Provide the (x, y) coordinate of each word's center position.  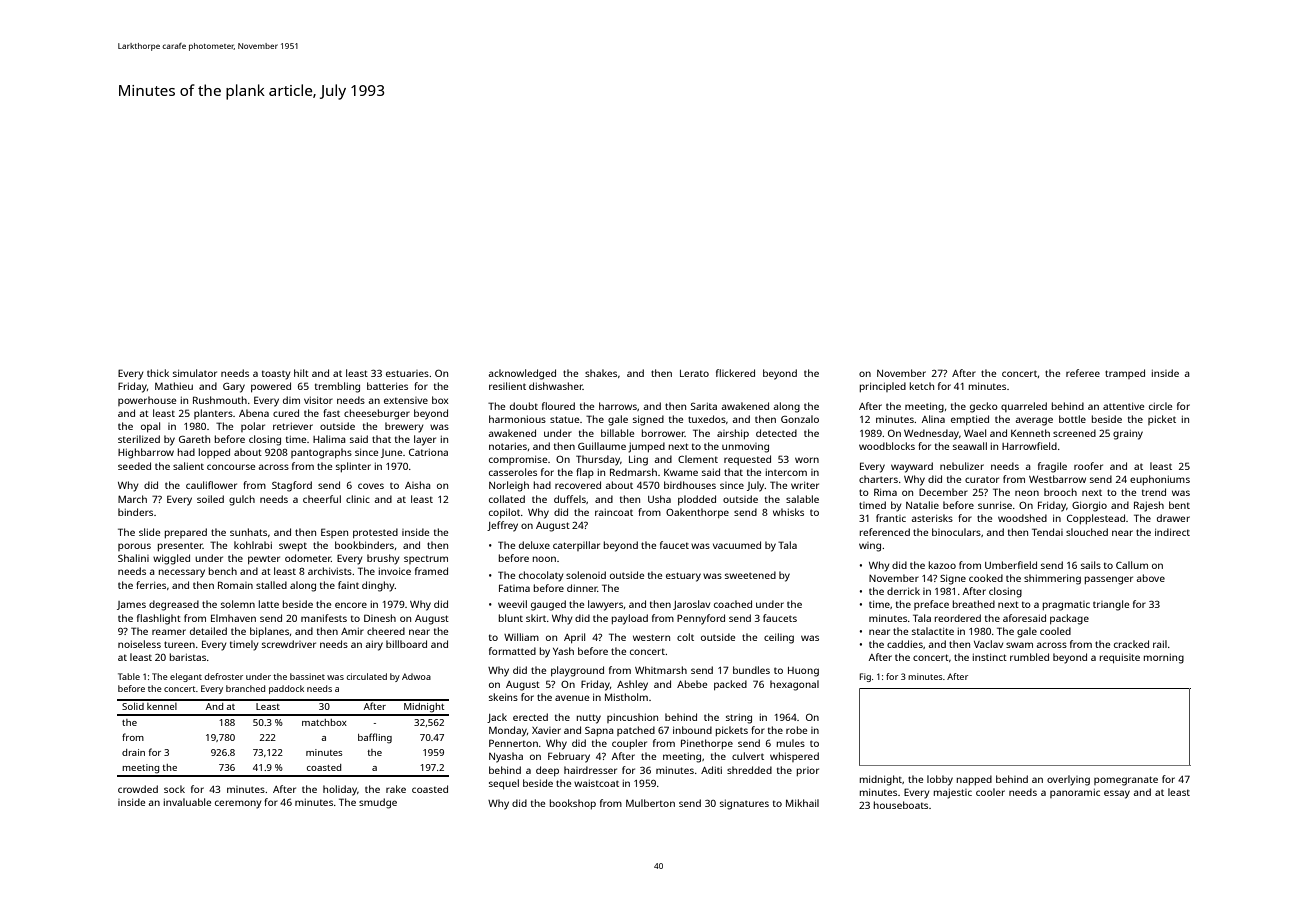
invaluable (187, 802)
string (739, 719)
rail (1160, 644)
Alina (933, 419)
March (132, 499)
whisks (788, 512)
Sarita (704, 406)
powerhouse (147, 401)
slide (149, 532)
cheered (386, 631)
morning (1164, 659)
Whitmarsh (661, 670)
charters (878, 479)
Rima (885, 492)
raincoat (614, 512)
